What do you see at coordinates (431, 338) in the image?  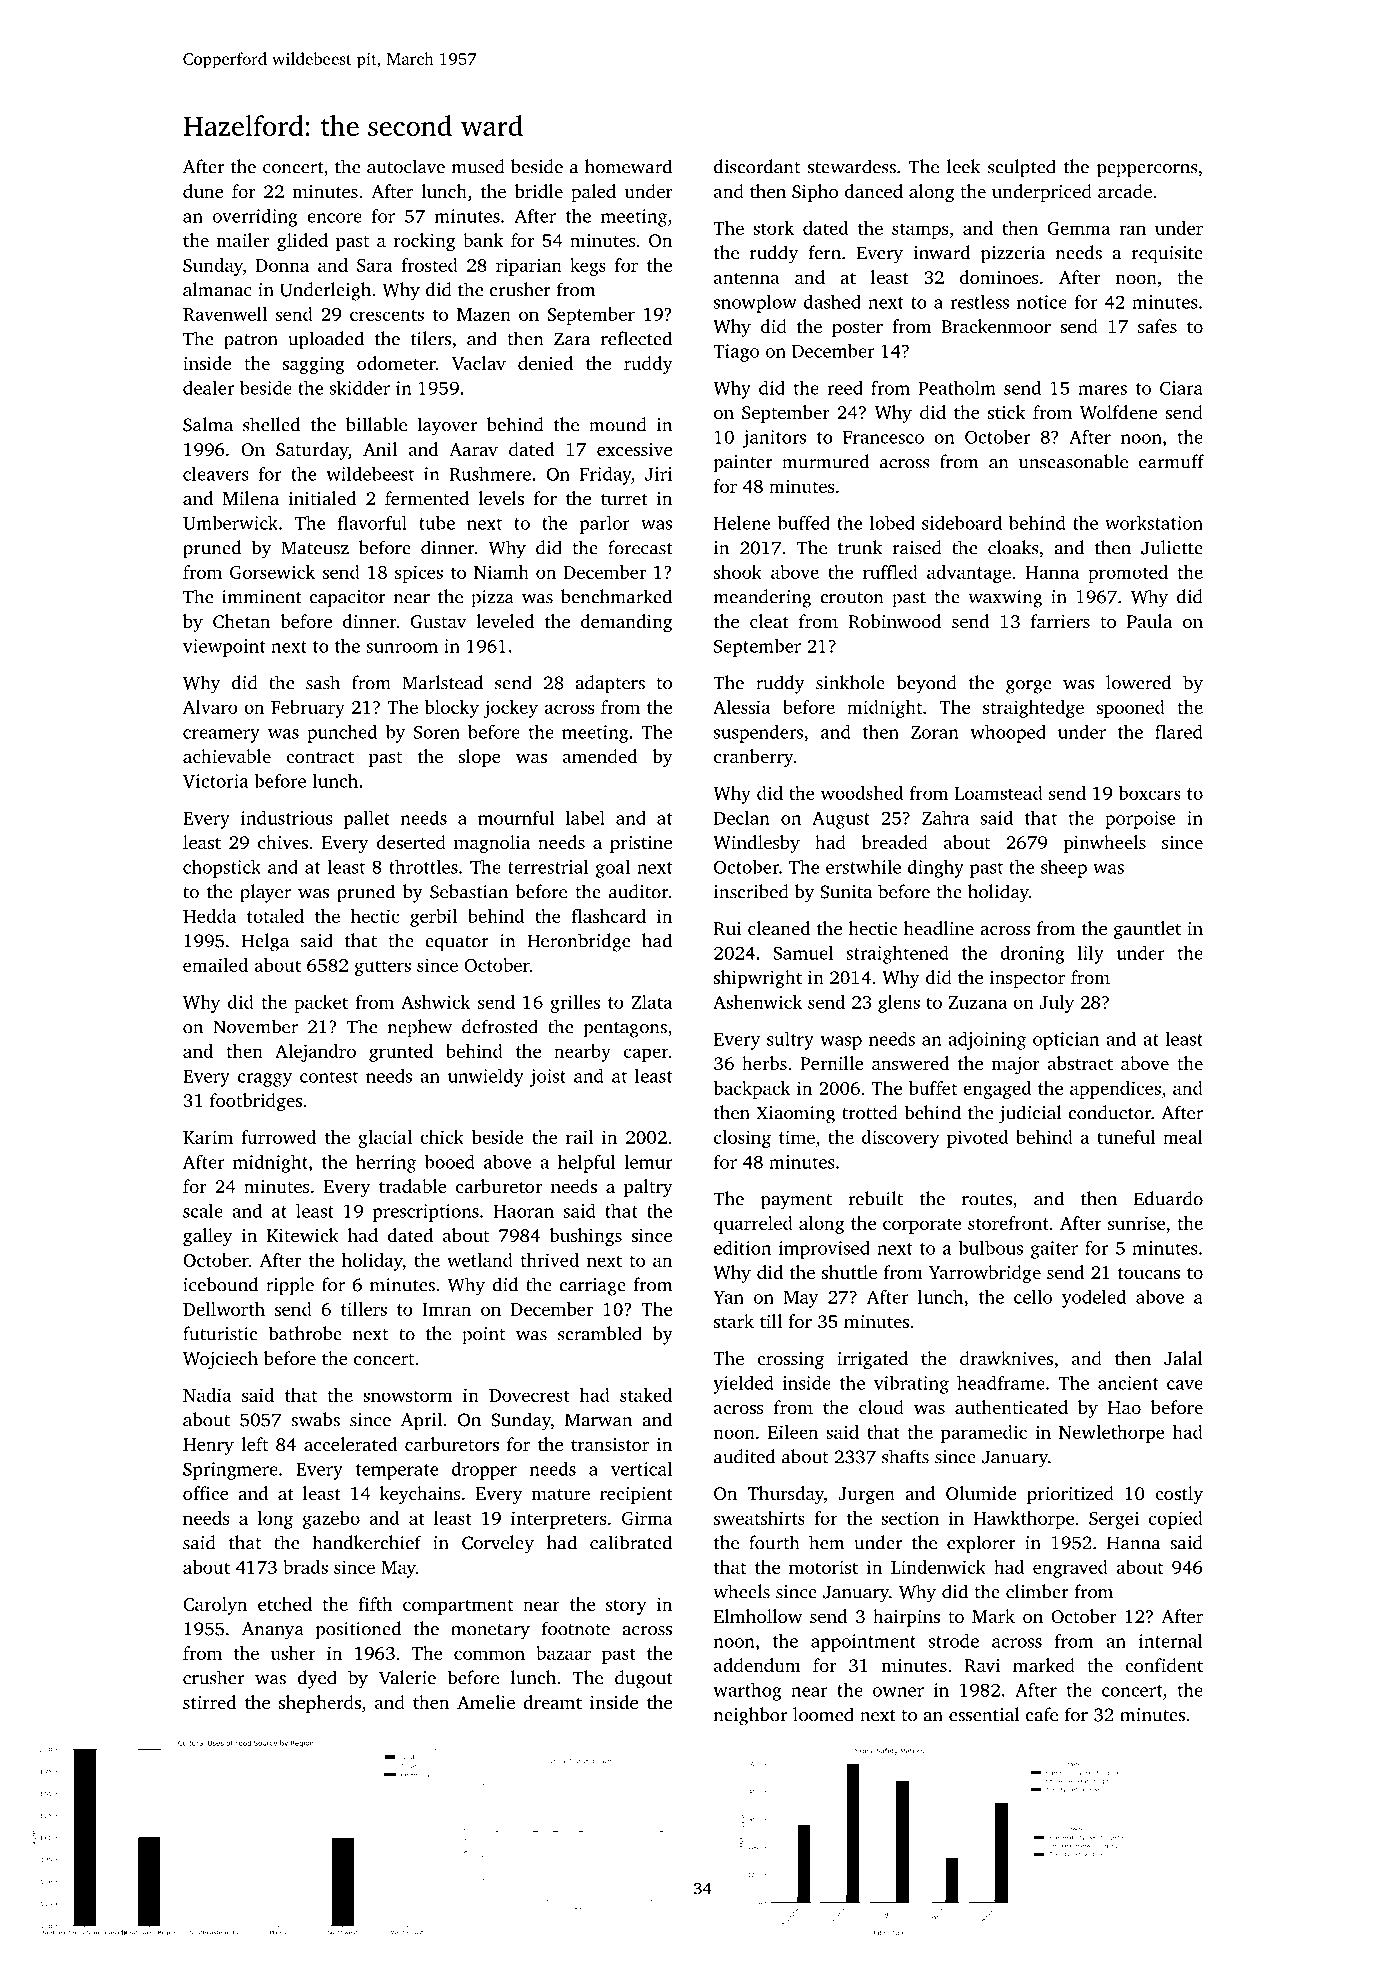 I see `tilers` at bounding box center [431, 338].
